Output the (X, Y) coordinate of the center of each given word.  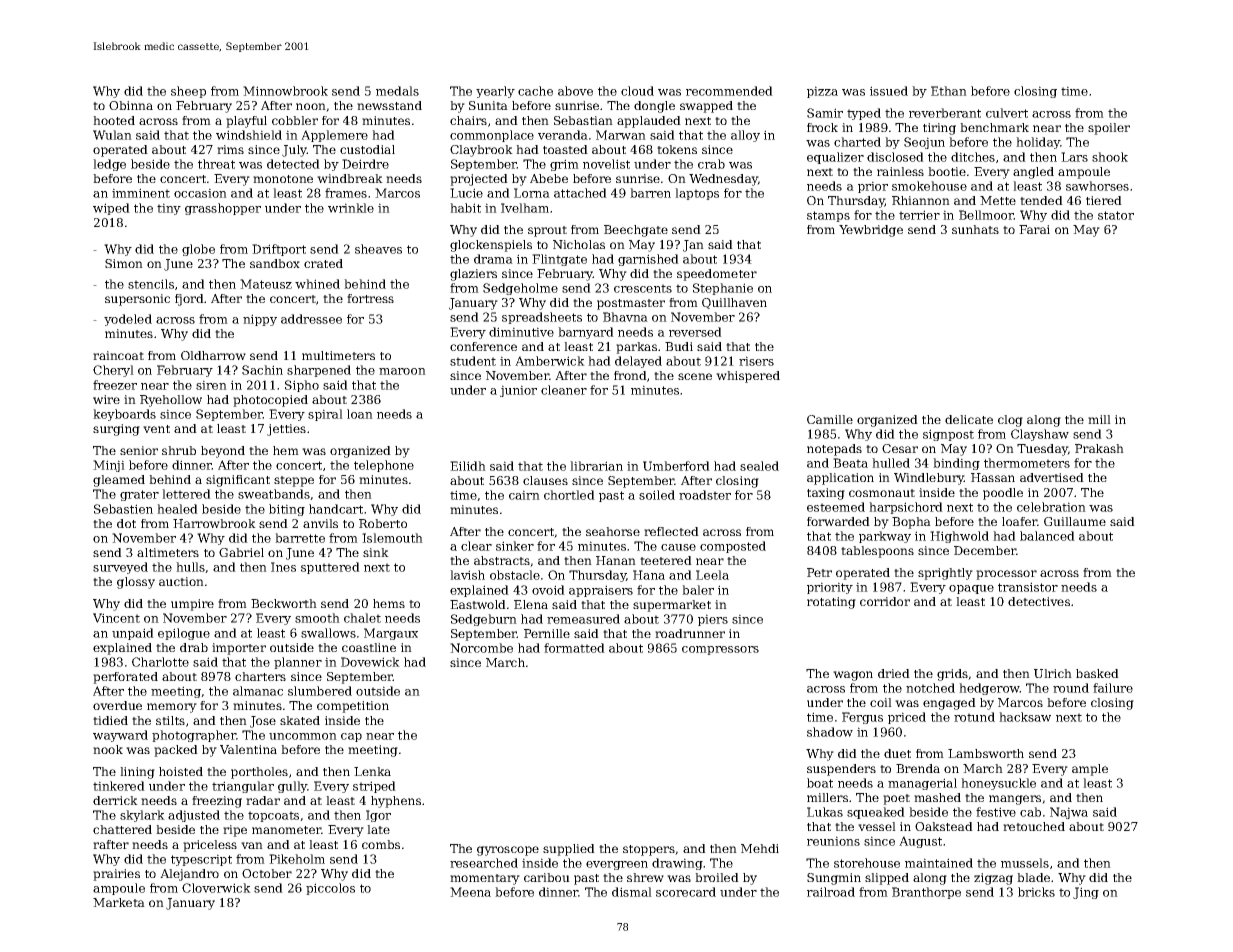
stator (1116, 215)
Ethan (949, 91)
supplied (569, 850)
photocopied (270, 401)
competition (353, 707)
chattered (122, 829)
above (575, 91)
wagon (853, 676)
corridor (885, 601)
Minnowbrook (285, 91)
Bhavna (625, 317)
